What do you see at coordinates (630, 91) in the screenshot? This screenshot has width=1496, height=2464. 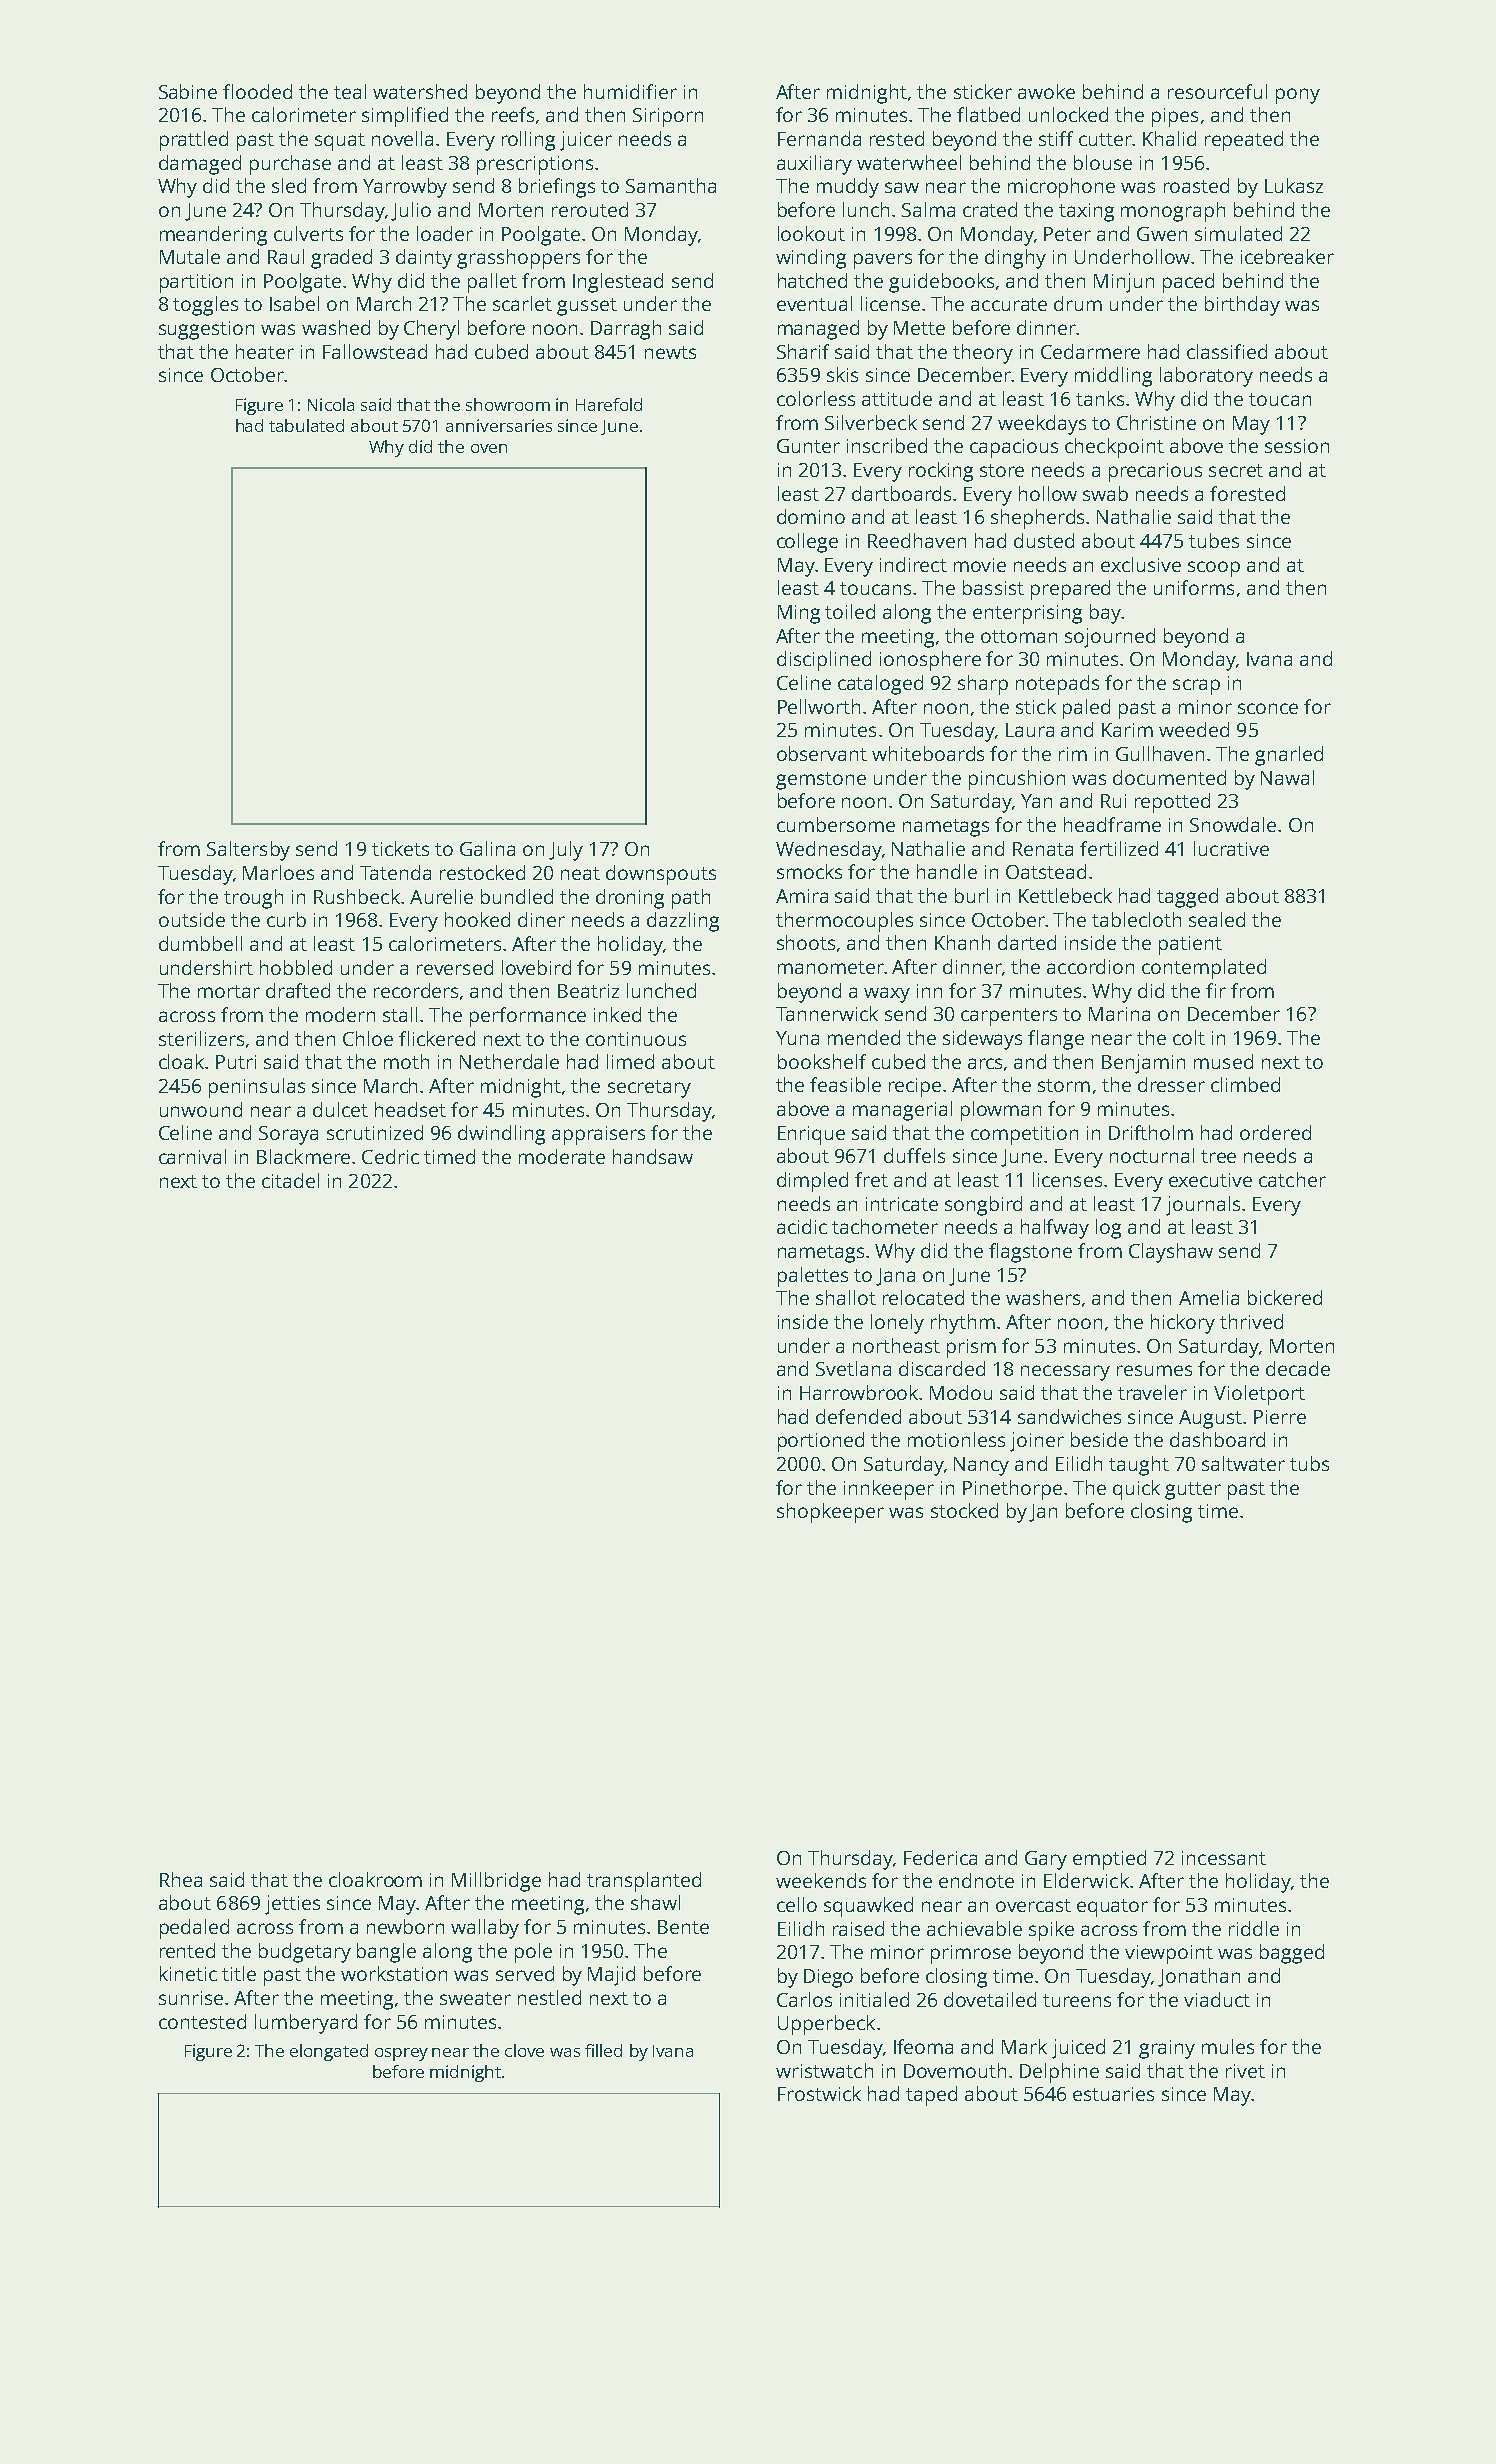 I see `humidifier` at bounding box center [630, 91].
